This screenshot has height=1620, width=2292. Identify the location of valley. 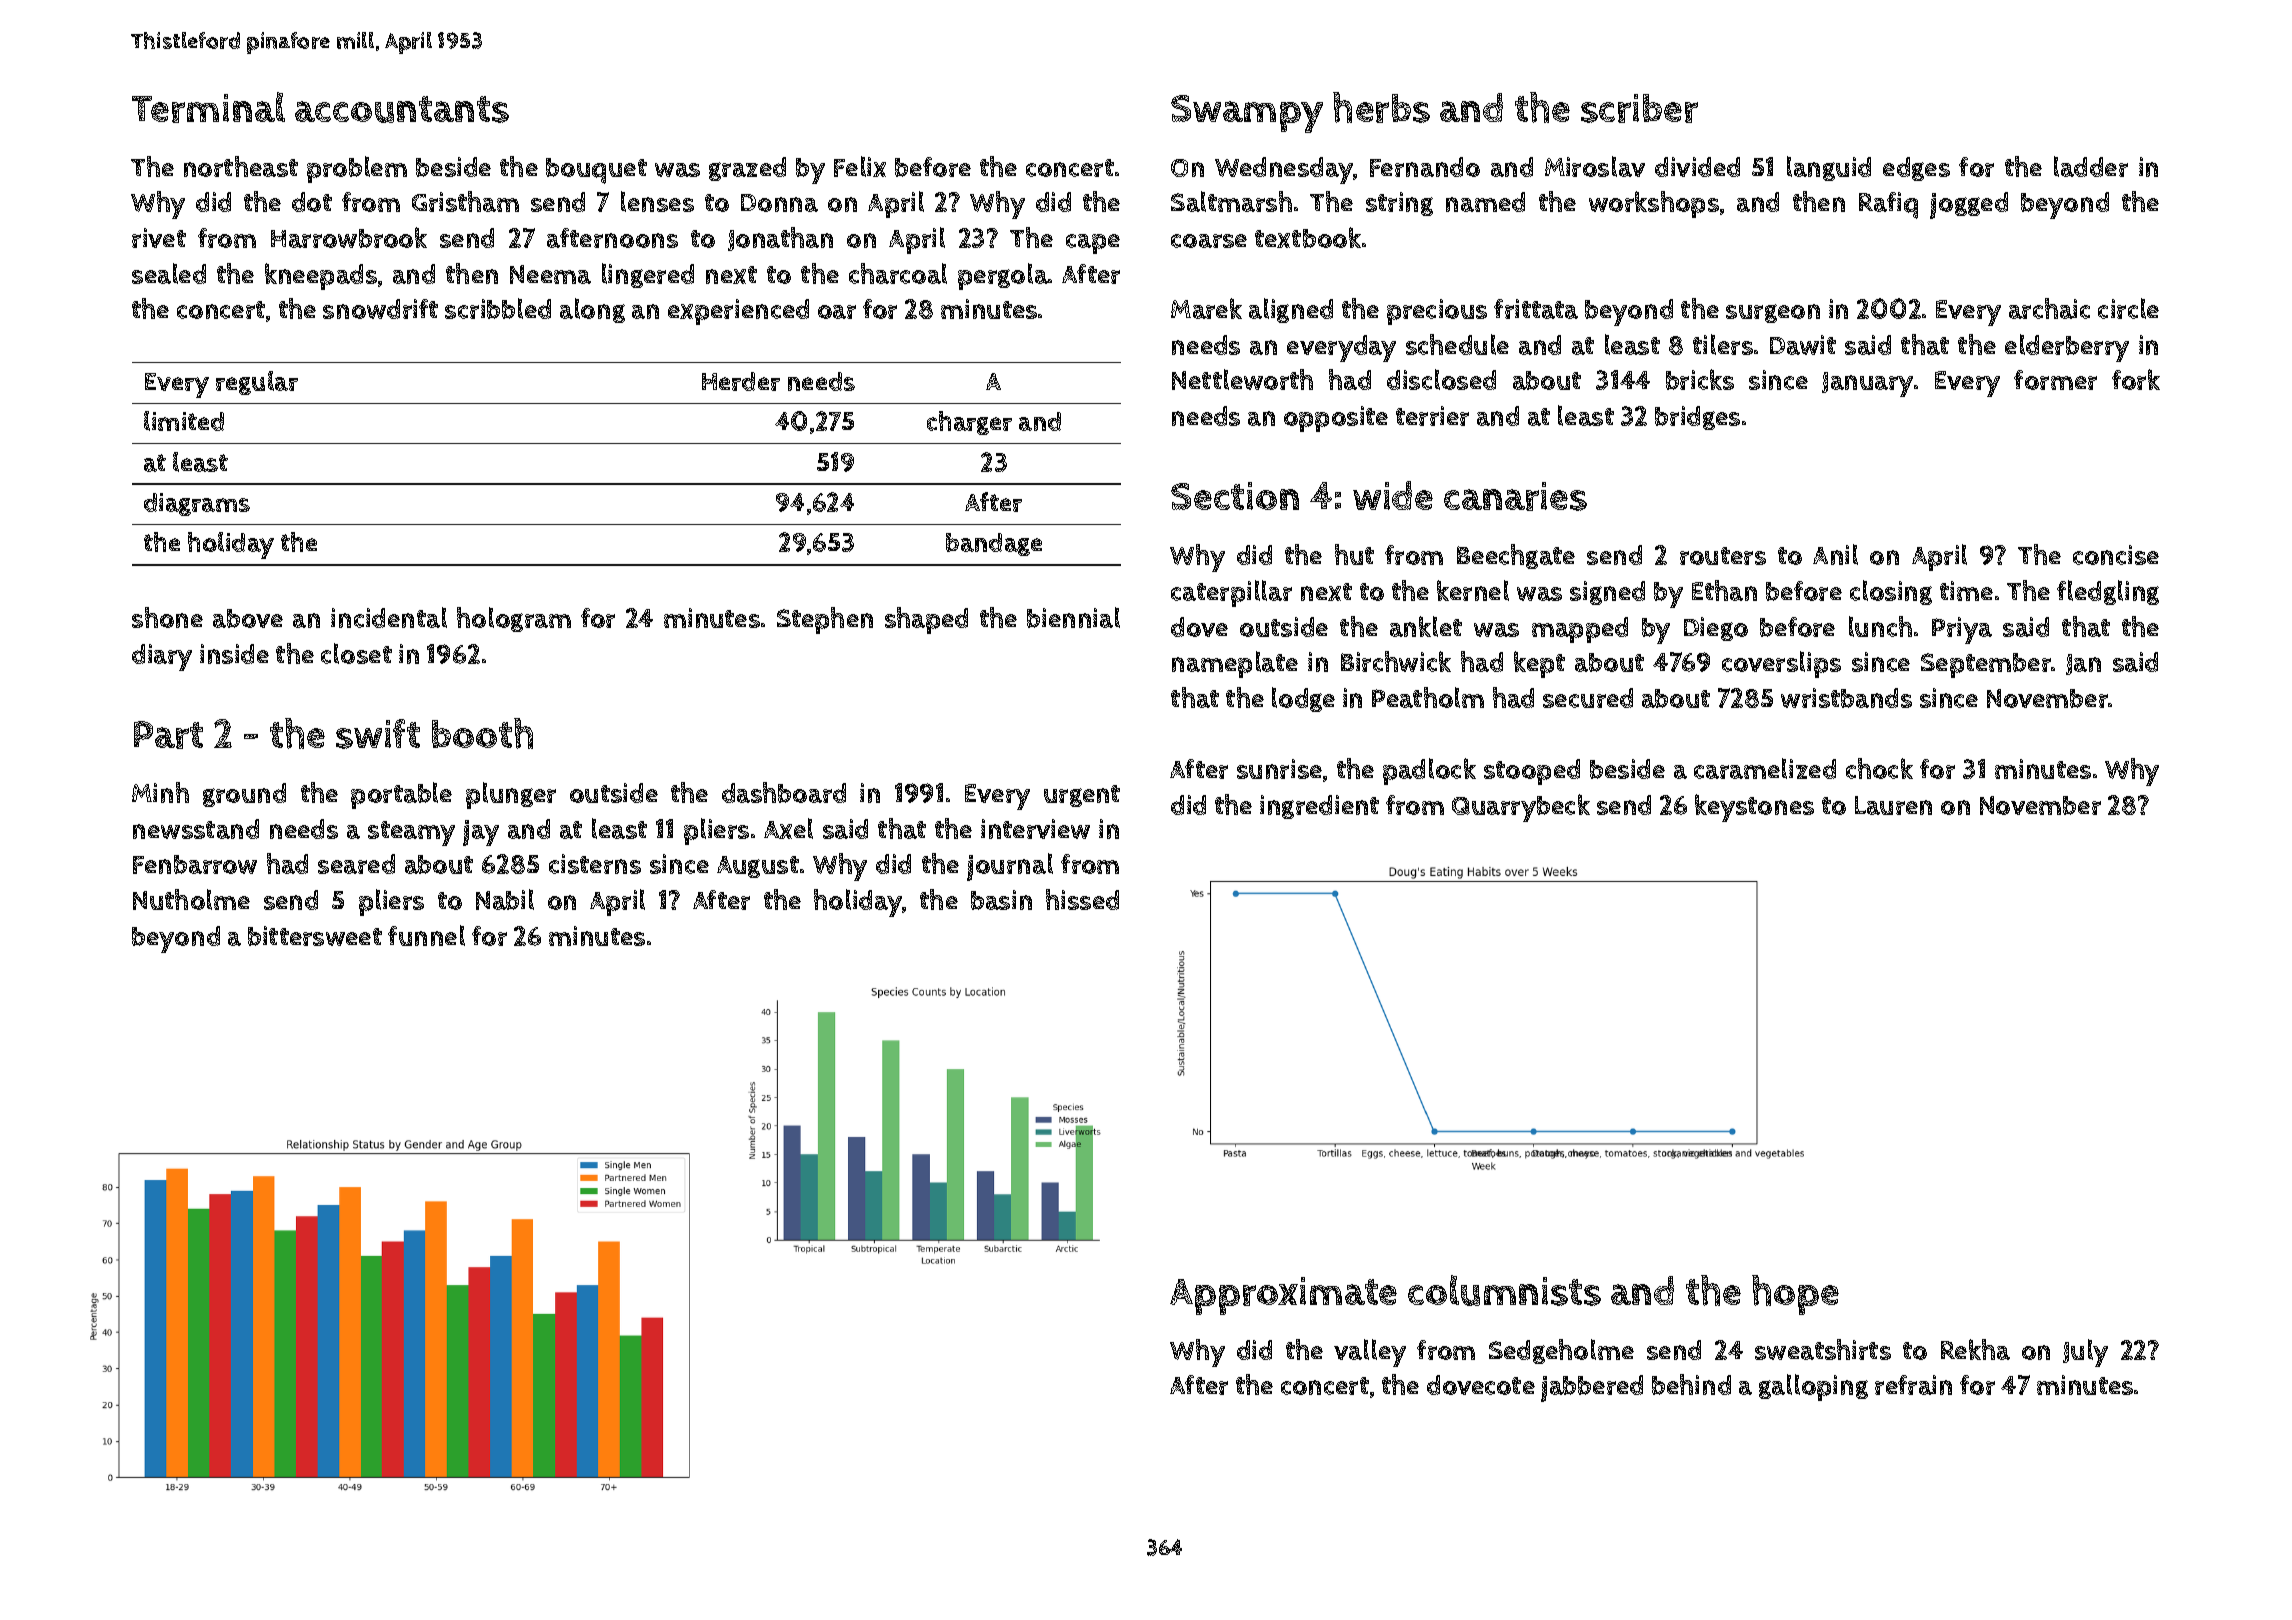
(1370, 1353).
